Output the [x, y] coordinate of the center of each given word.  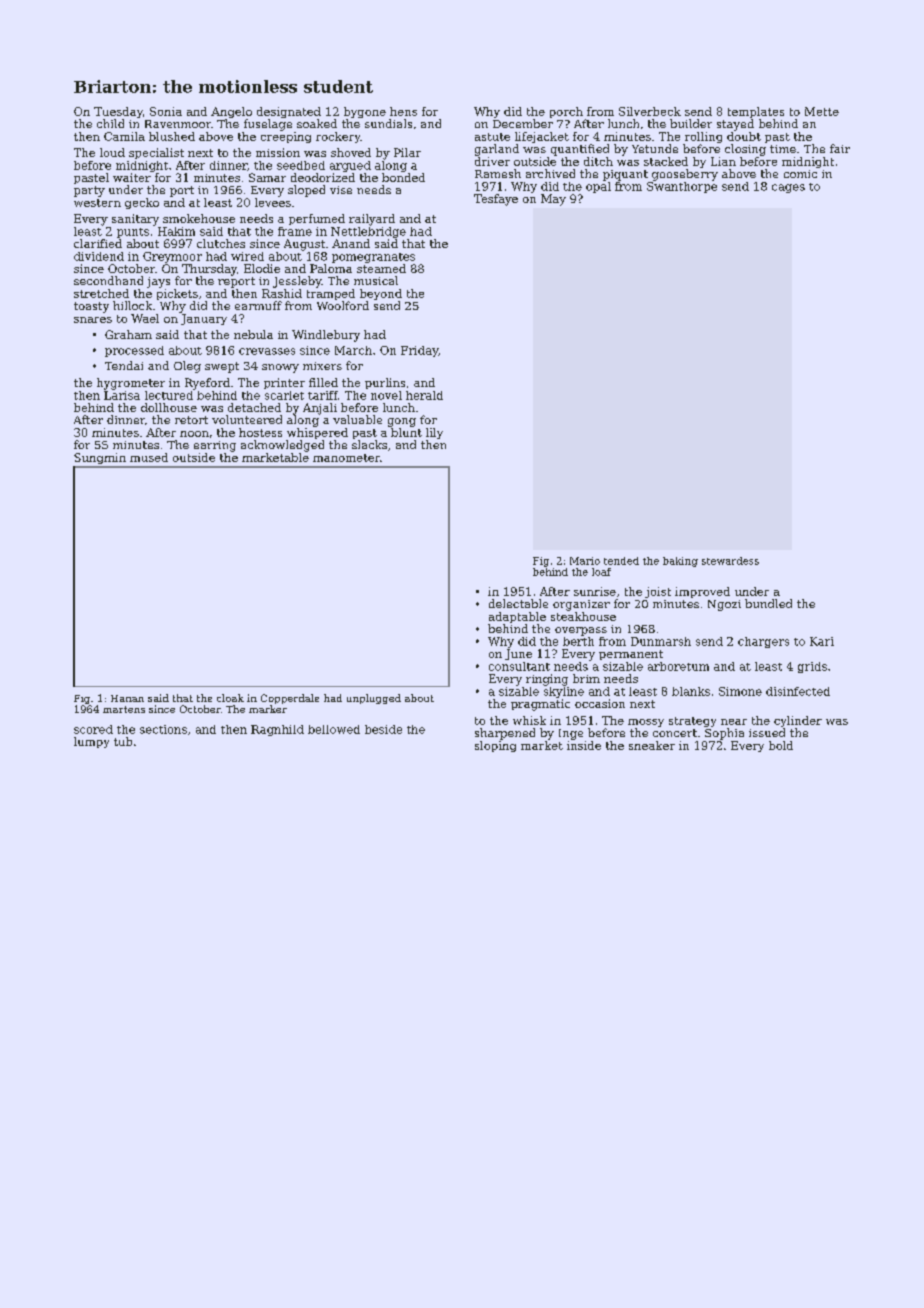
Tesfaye [496, 200]
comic [800, 174]
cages [788, 188]
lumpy [91, 742]
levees [273, 202]
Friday [419, 351]
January [204, 319]
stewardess [730, 561]
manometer [346, 458]
